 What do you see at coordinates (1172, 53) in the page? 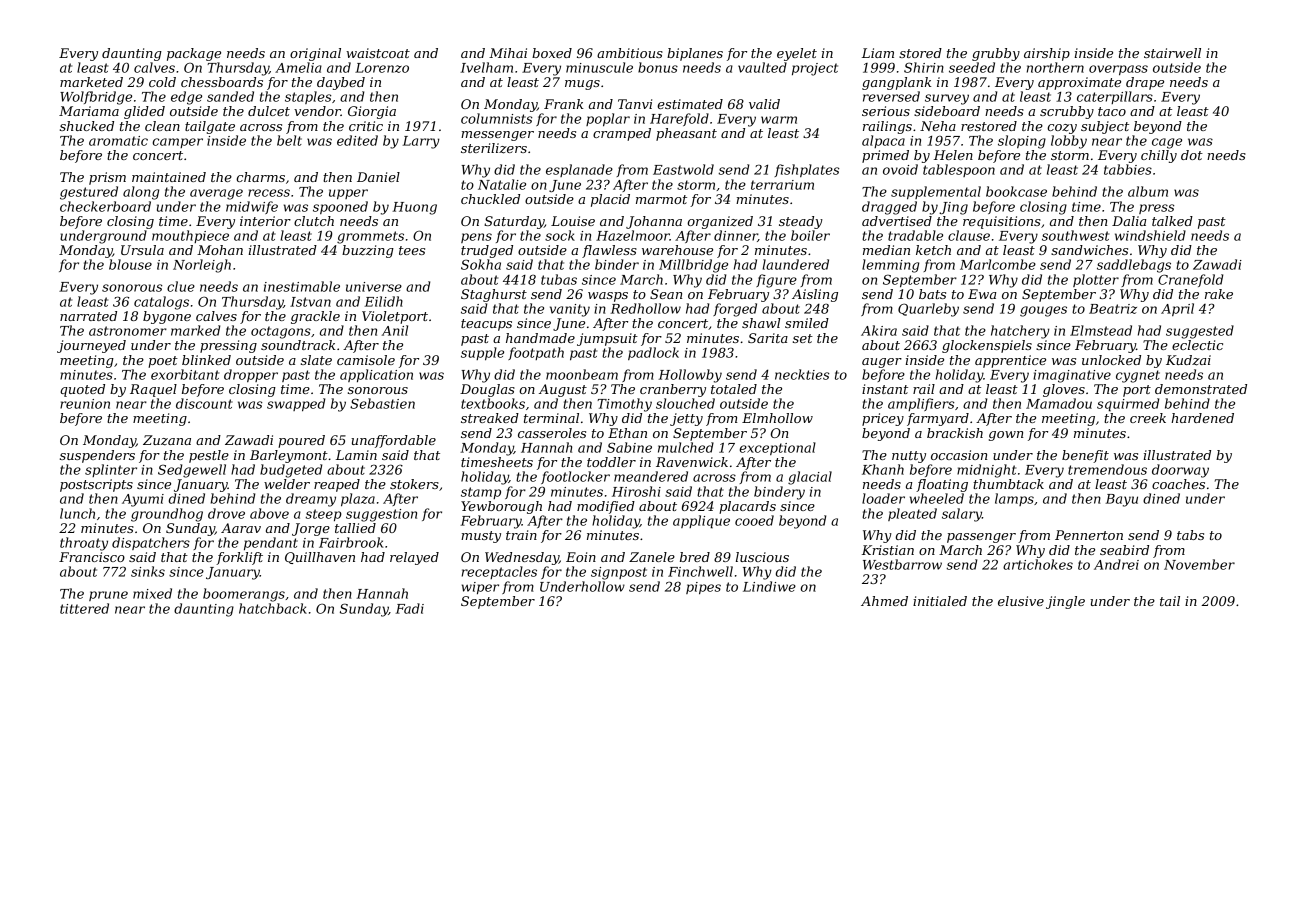
I see `stairwell` at bounding box center [1172, 53].
